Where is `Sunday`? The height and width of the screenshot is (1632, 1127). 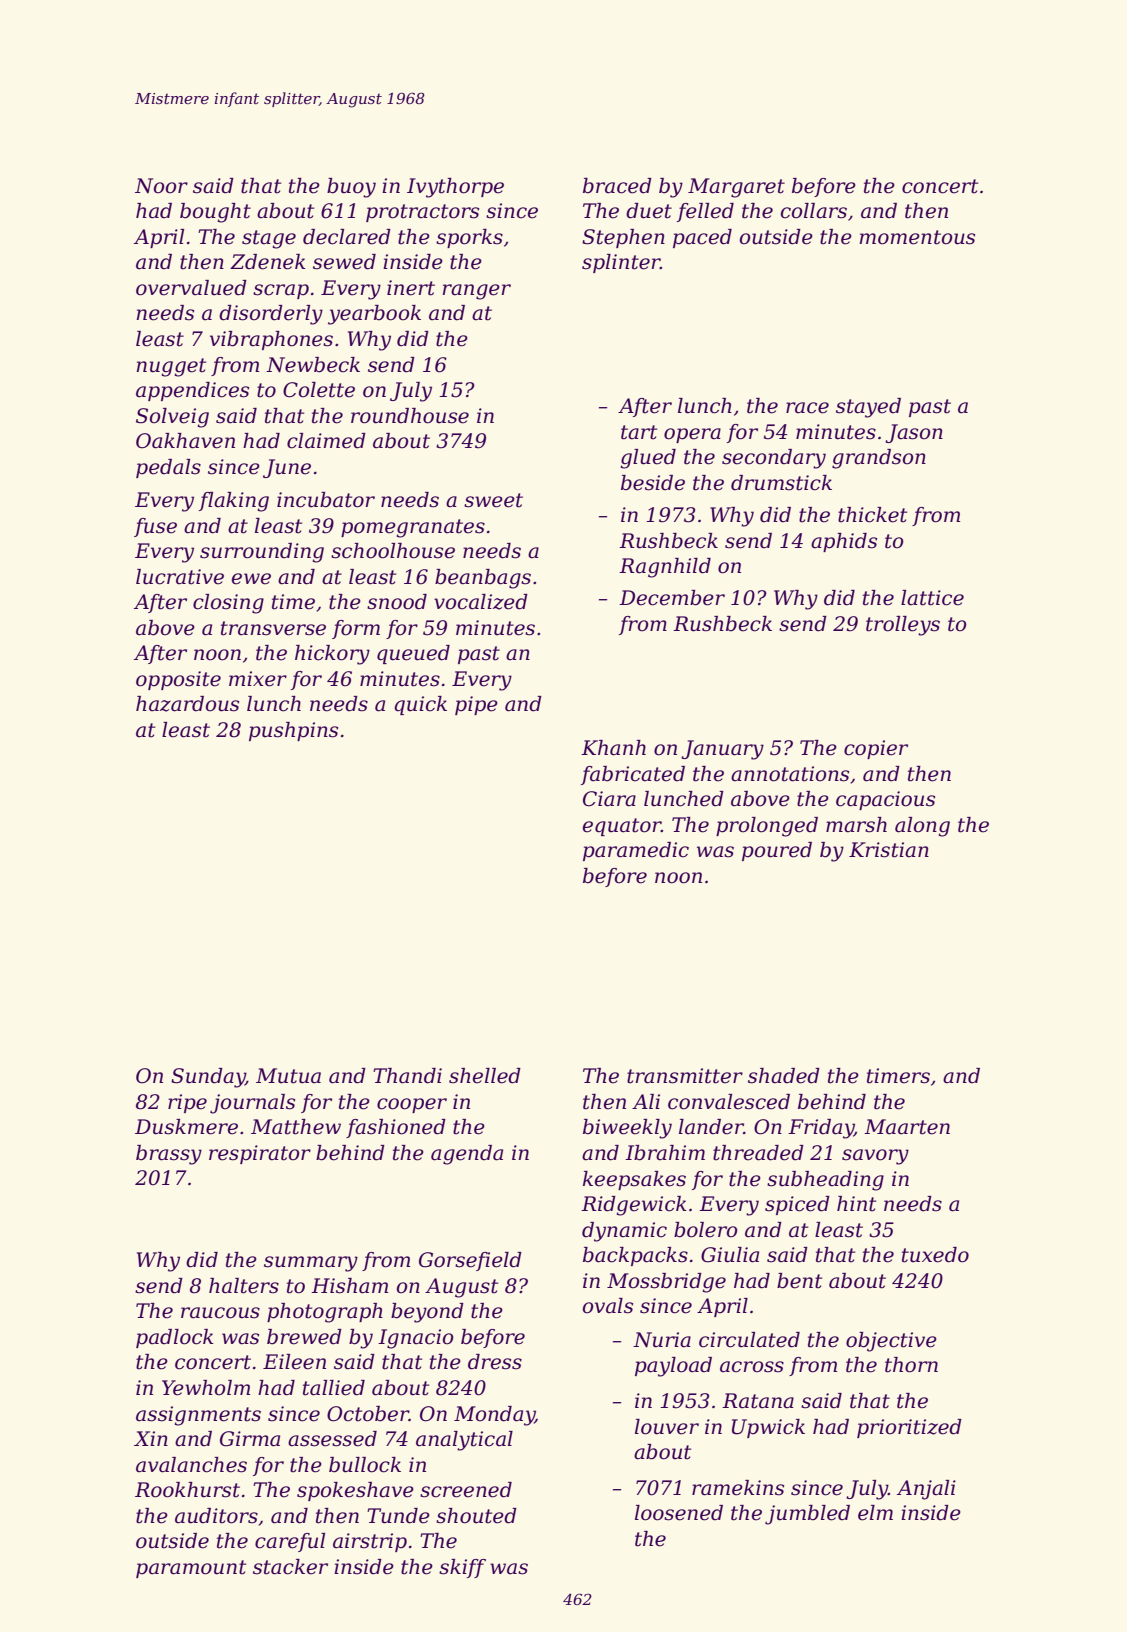 Sunday is located at coordinates (208, 1078).
